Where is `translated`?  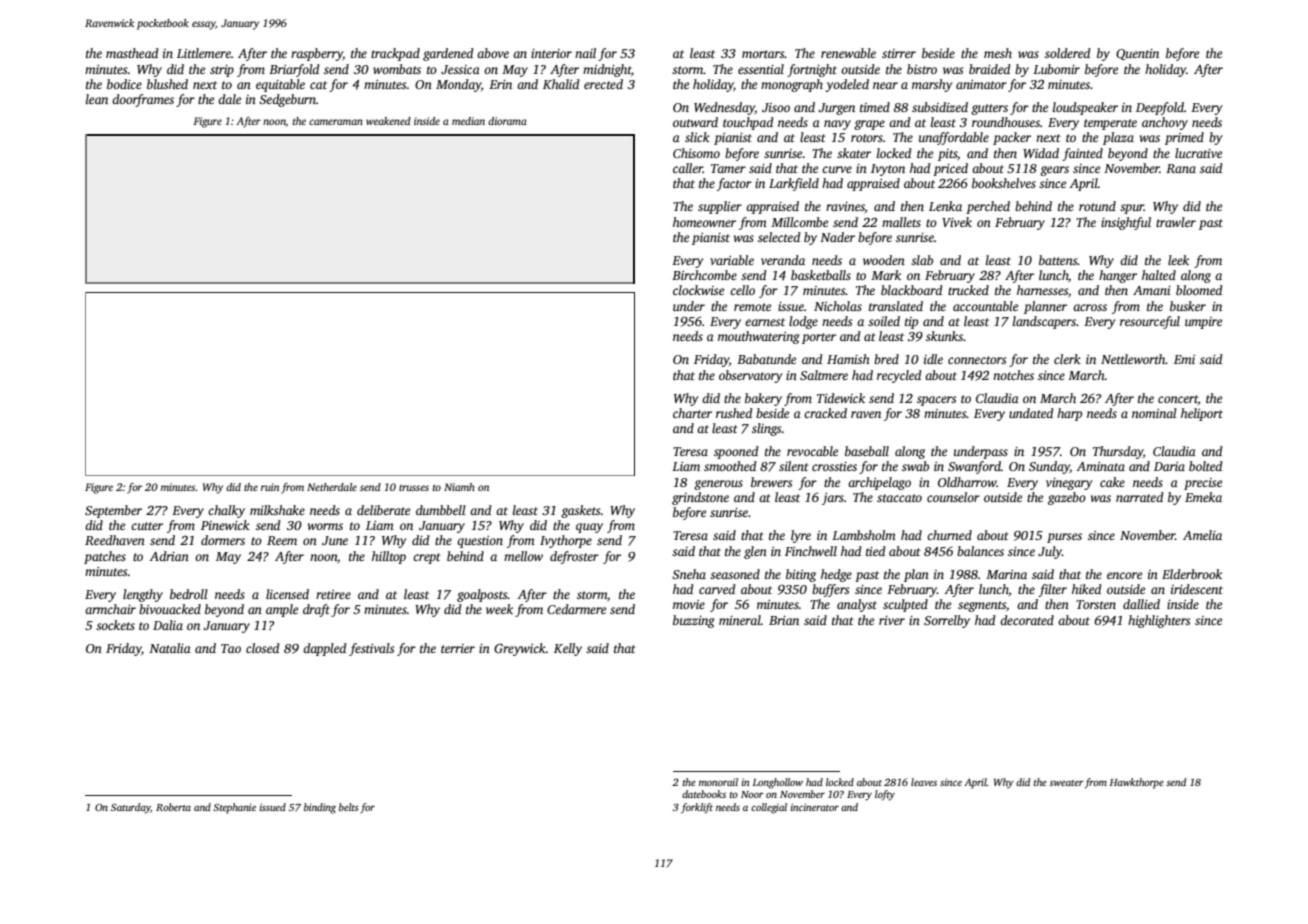
translated is located at coordinates (896, 306).
